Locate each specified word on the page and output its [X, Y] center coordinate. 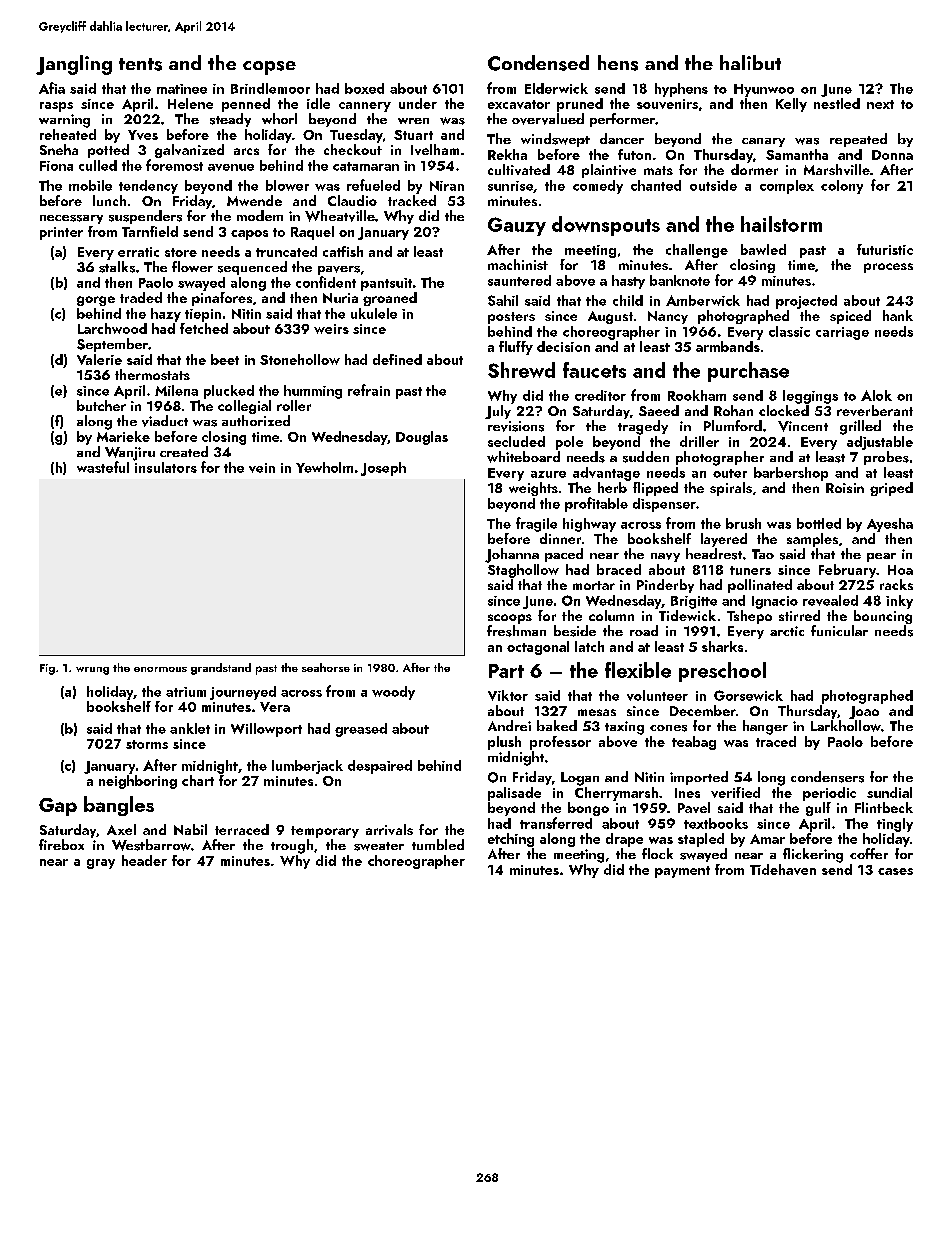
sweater [379, 846]
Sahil [503, 300]
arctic [787, 631]
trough [292, 846]
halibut [750, 62]
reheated [68, 134]
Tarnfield [150, 231]
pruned [580, 105]
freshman [516, 631]
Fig [47, 669]
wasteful [103, 467]
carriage [842, 333]
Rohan [733, 410]
